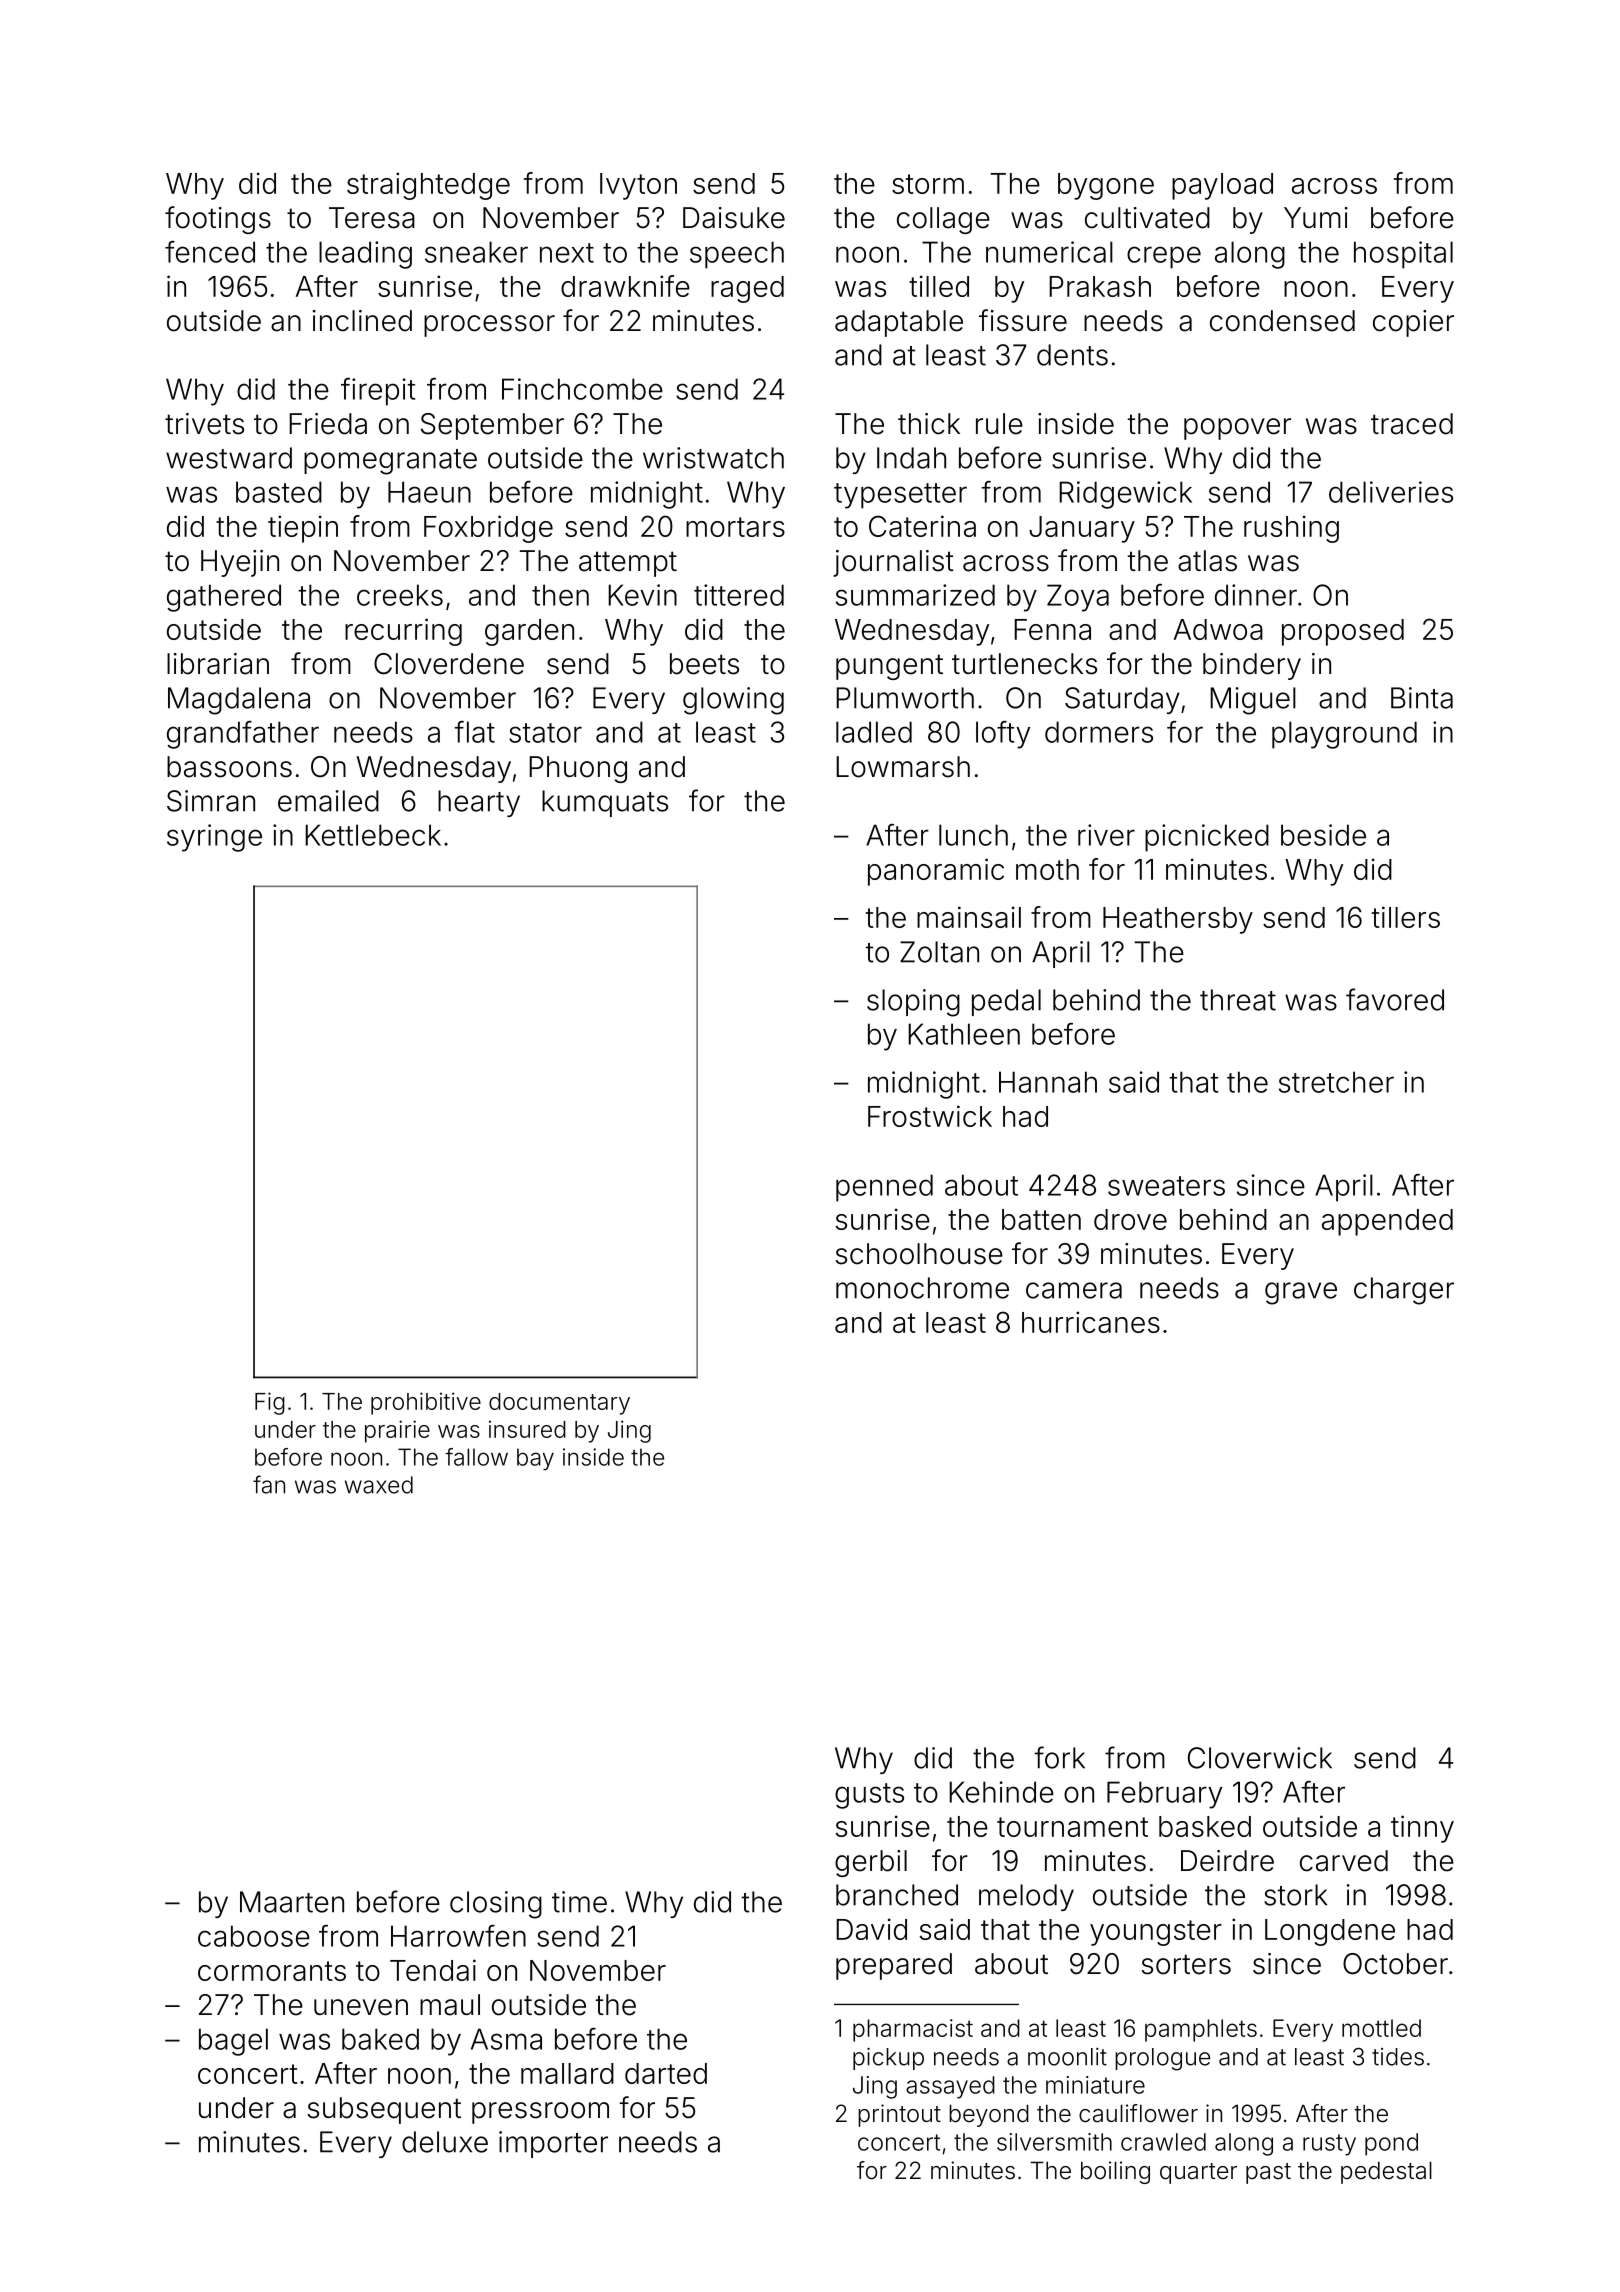  Describe the element at coordinates (666, 2073) in the screenshot. I see `darted` at that location.
